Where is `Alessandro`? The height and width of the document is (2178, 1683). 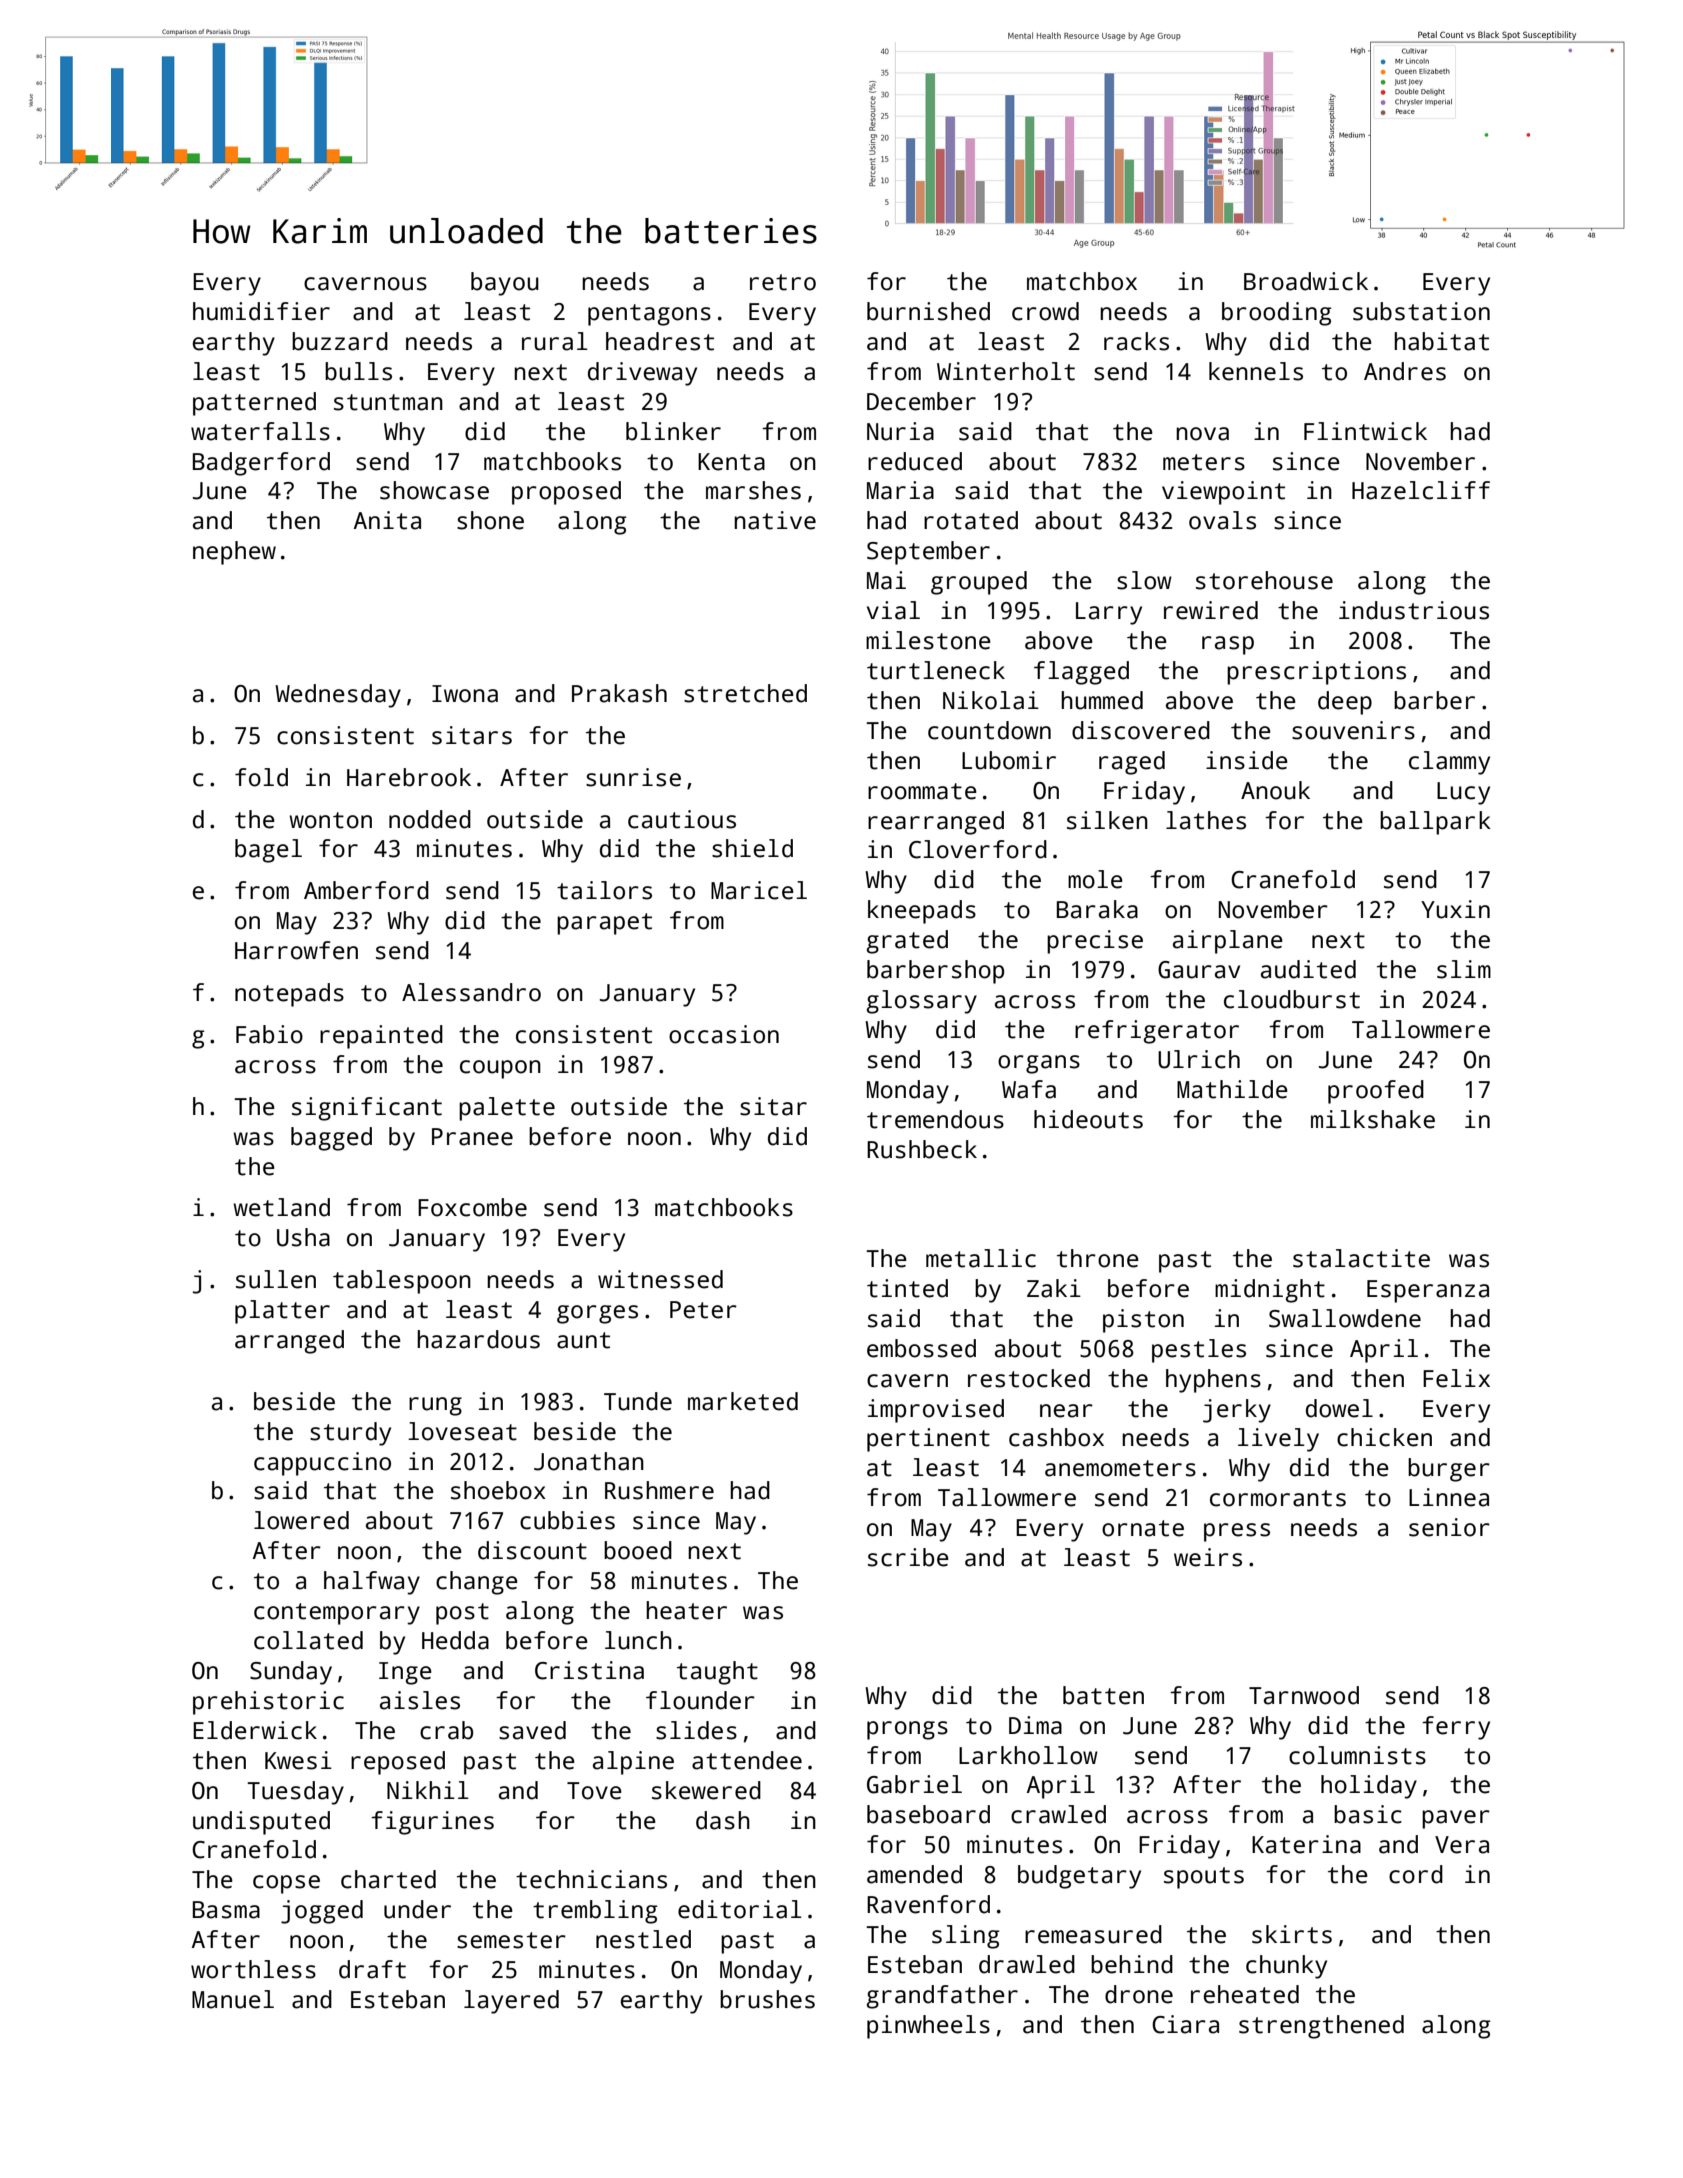 Alessandro is located at coordinates (471, 992).
